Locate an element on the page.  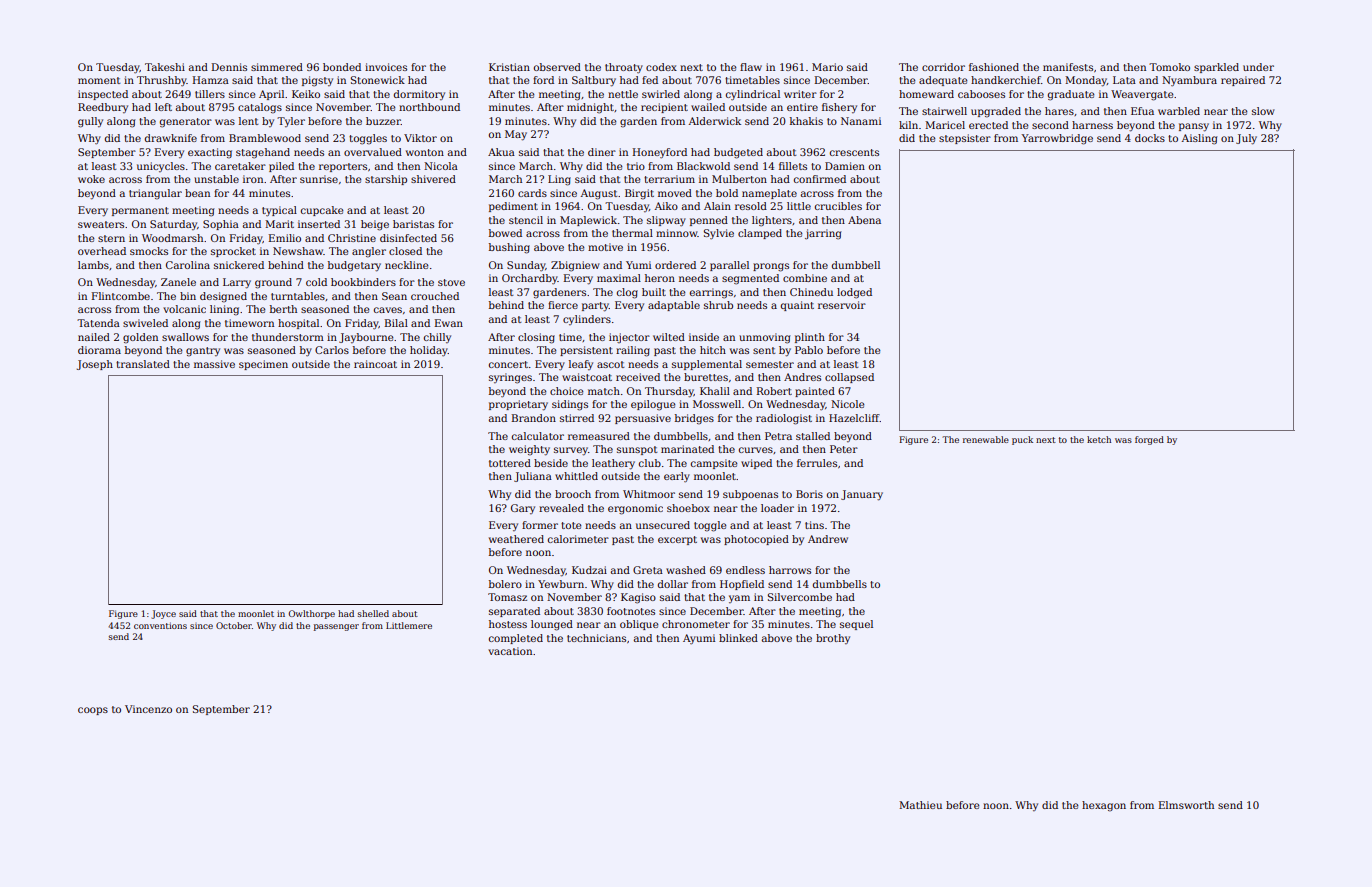
Vincenzo is located at coordinates (148, 709).
